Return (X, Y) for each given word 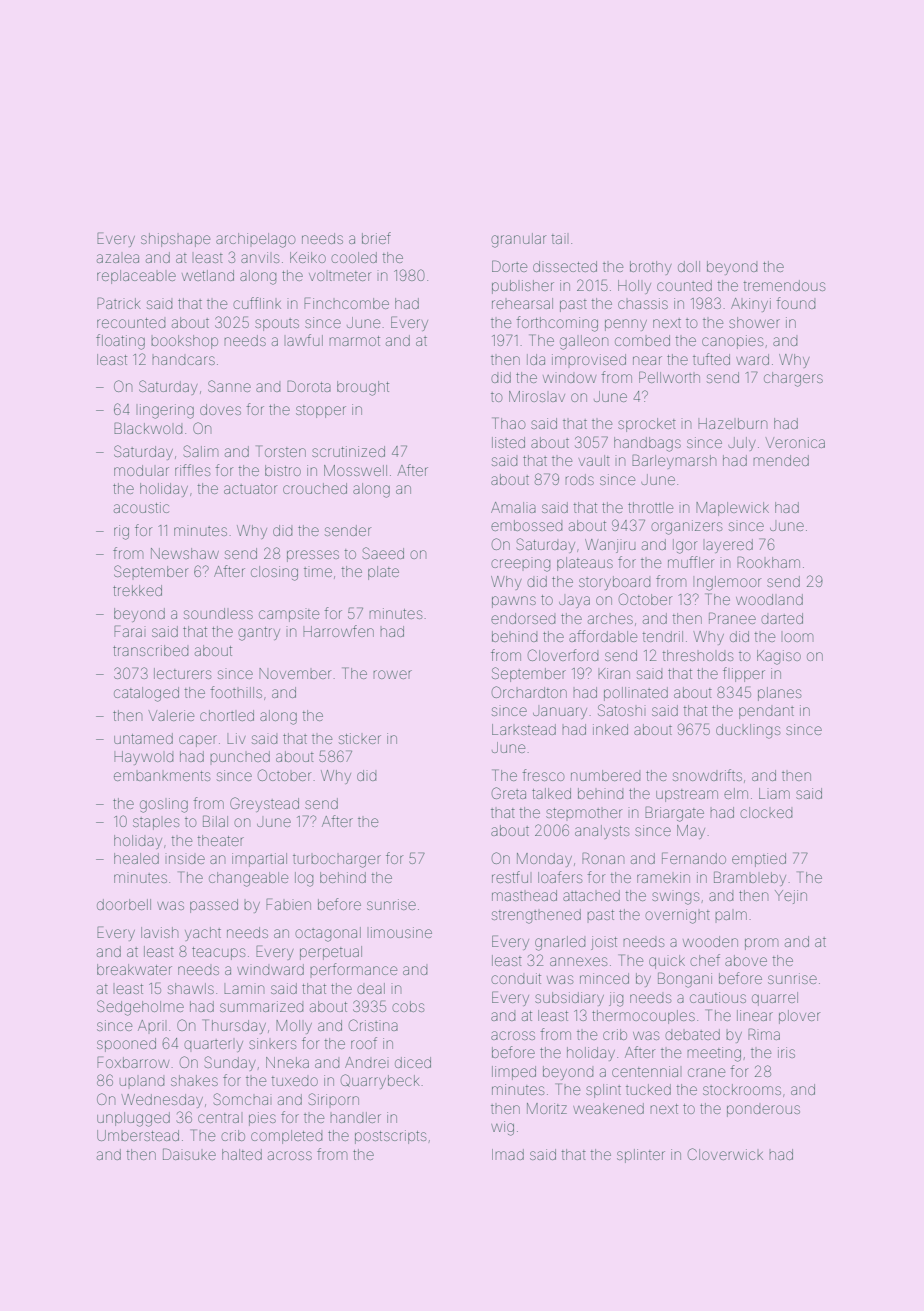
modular (141, 470)
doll (689, 266)
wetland (208, 275)
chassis (643, 303)
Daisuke (189, 1154)
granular (518, 240)
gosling (164, 805)
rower (392, 674)
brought (363, 388)
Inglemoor (729, 583)
